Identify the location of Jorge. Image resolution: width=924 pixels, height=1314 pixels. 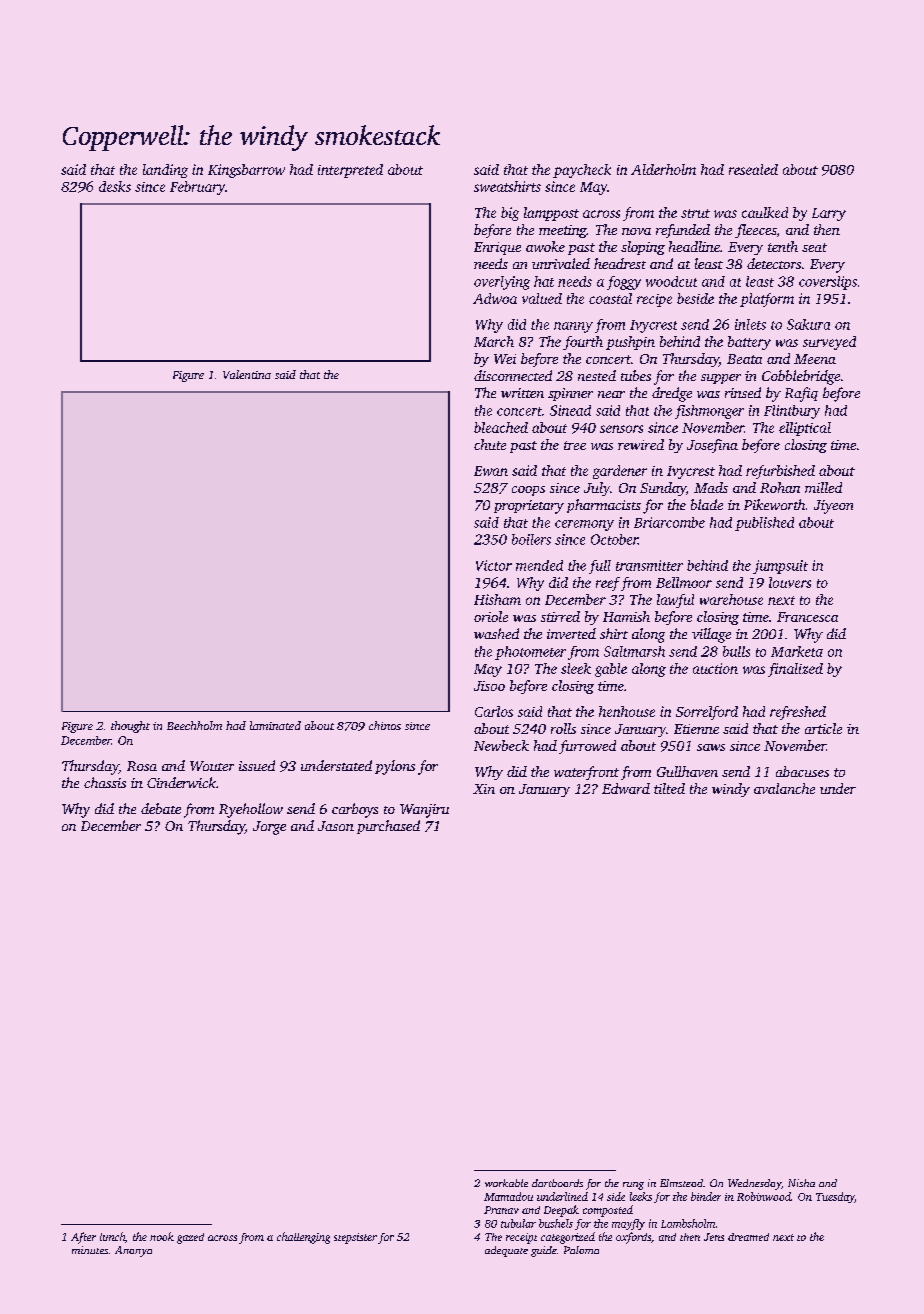
(269, 828).
